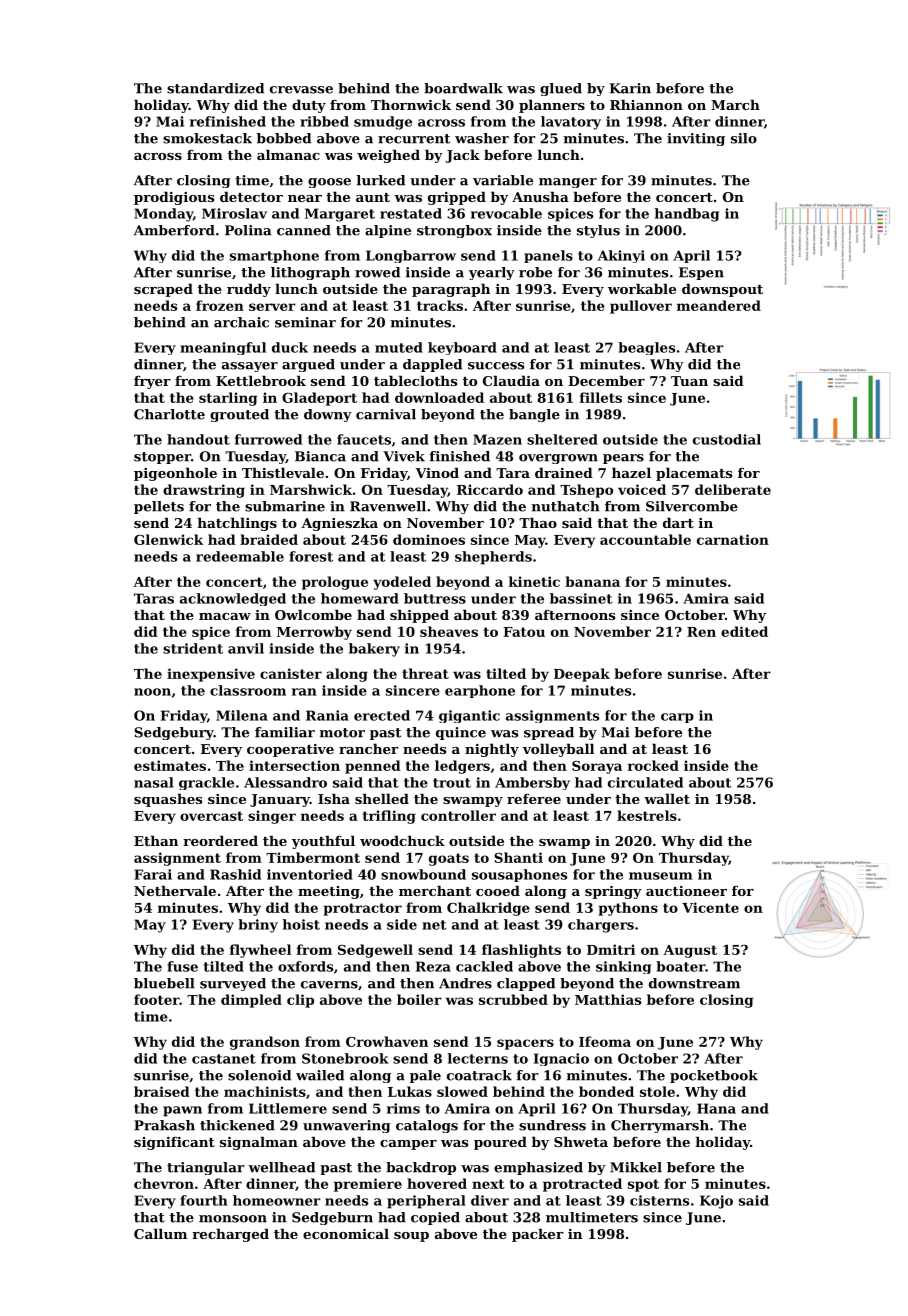  What do you see at coordinates (411, 1237) in the screenshot?
I see `soup` at bounding box center [411, 1237].
